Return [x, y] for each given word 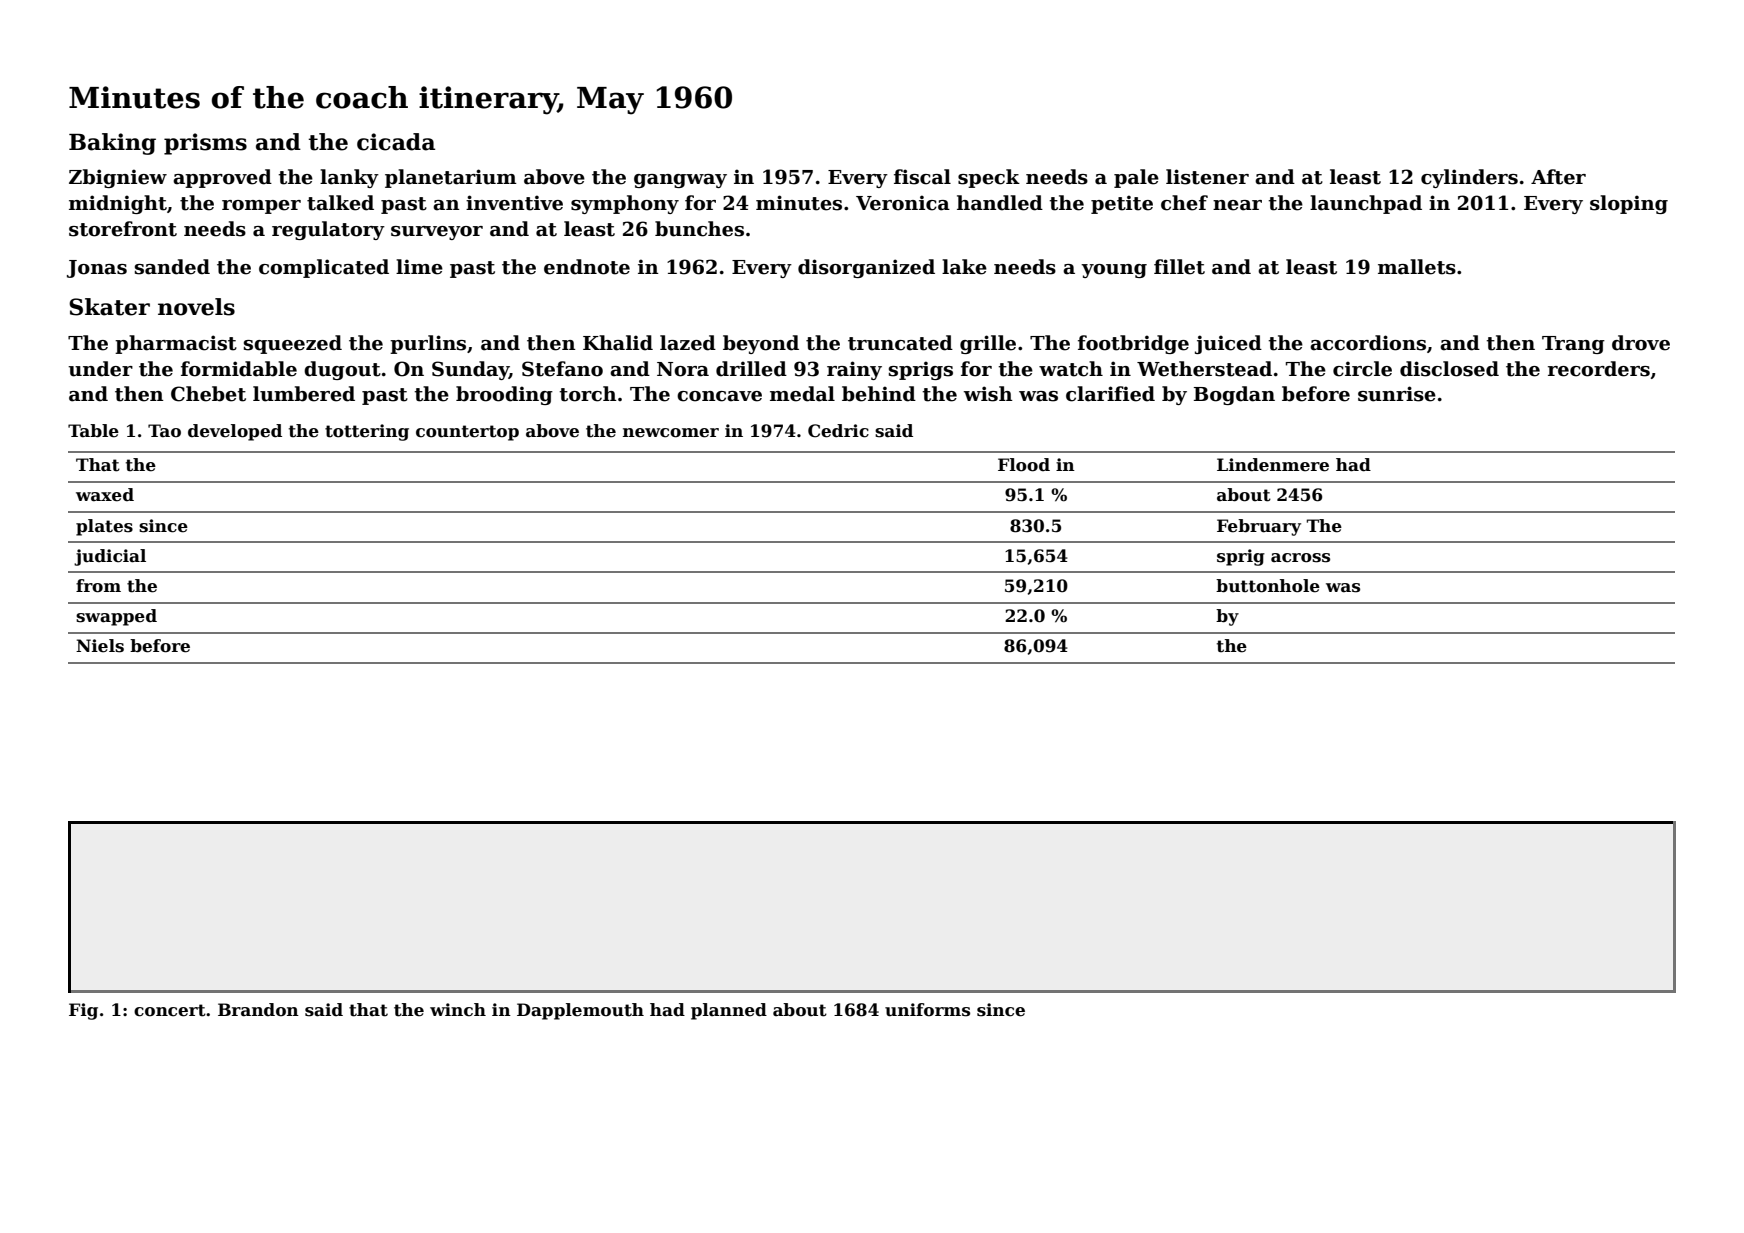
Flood [1024, 465]
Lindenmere [1273, 465]
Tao [164, 431]
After [1558, 177]
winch [458, 1010]
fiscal [922, 177]
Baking [112, 144]
